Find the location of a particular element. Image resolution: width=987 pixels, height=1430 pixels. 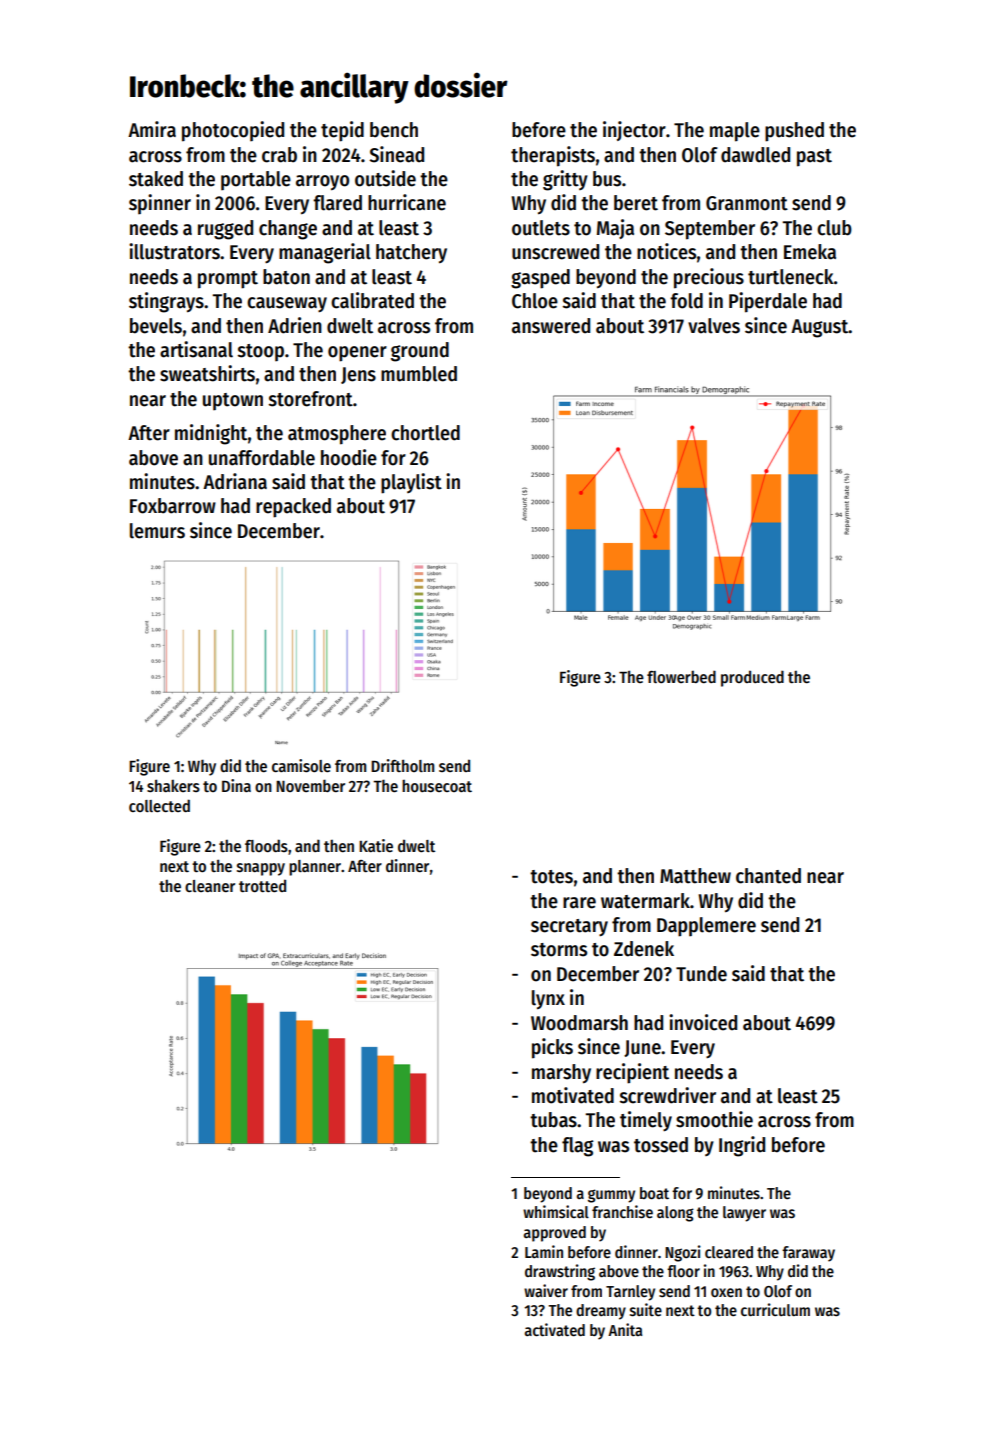

produced is located at coordinates (752, 678).
